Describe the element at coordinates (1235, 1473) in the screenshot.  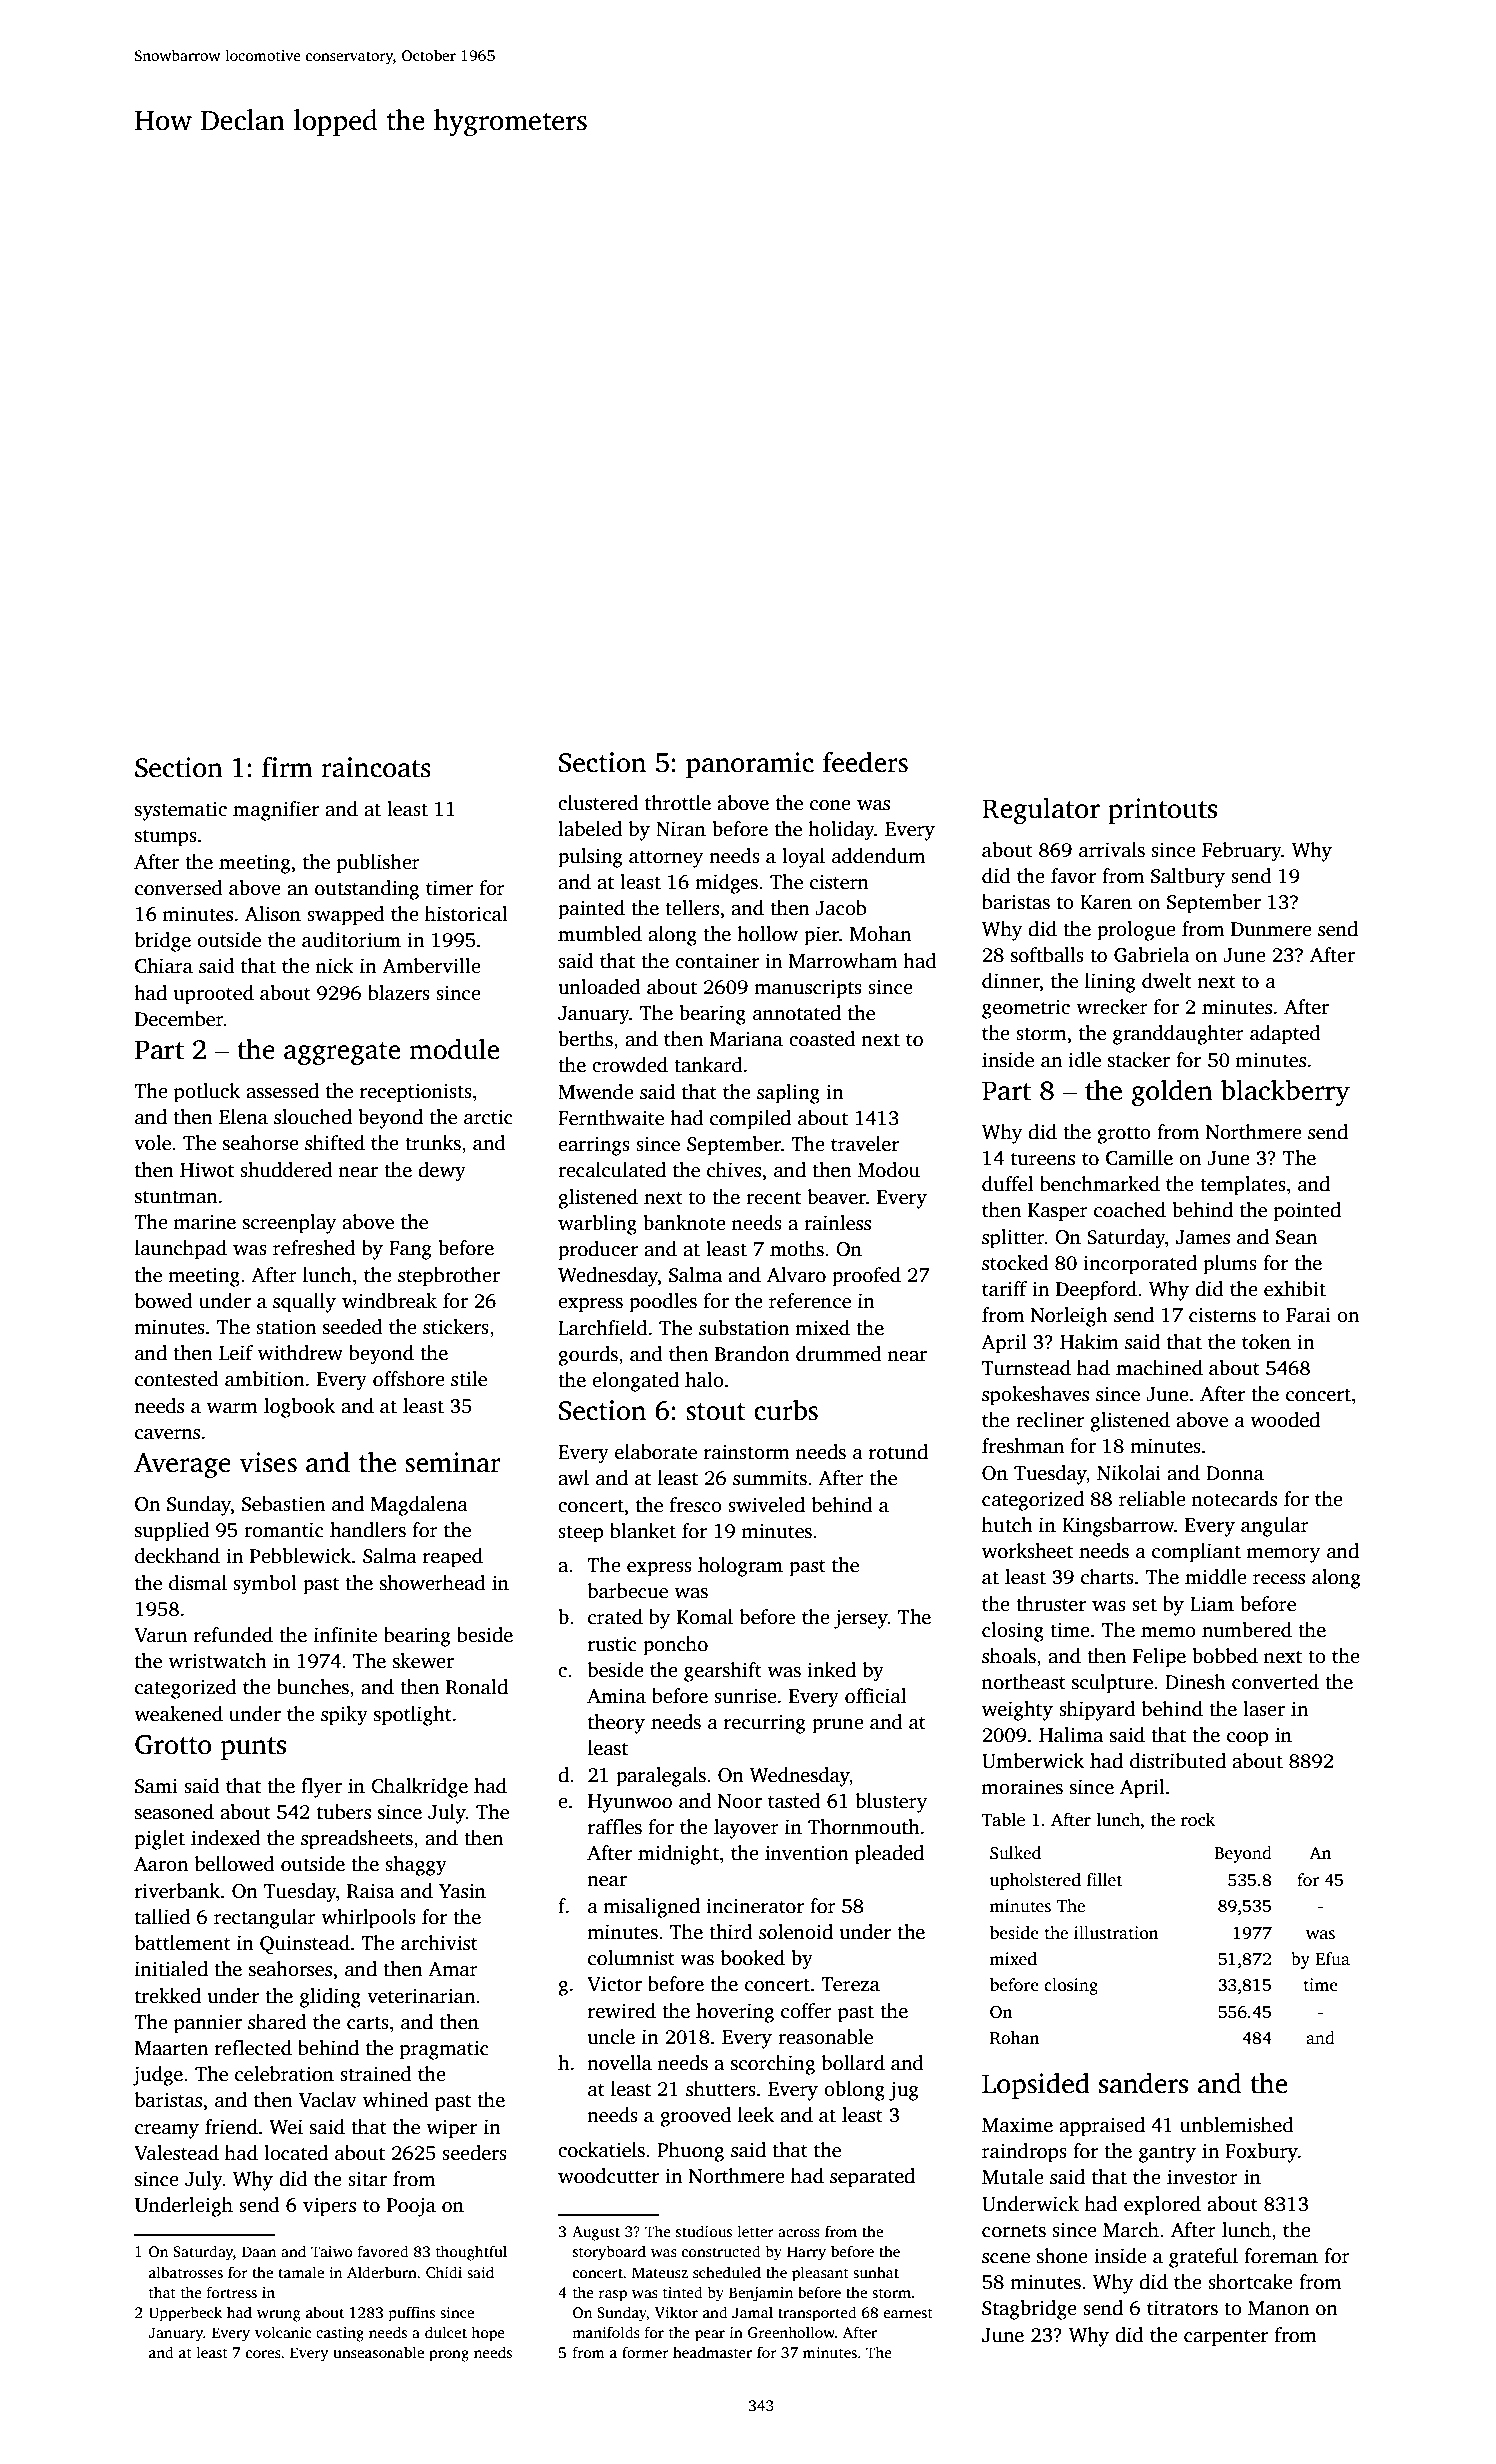
I see `Donna` at that location.
